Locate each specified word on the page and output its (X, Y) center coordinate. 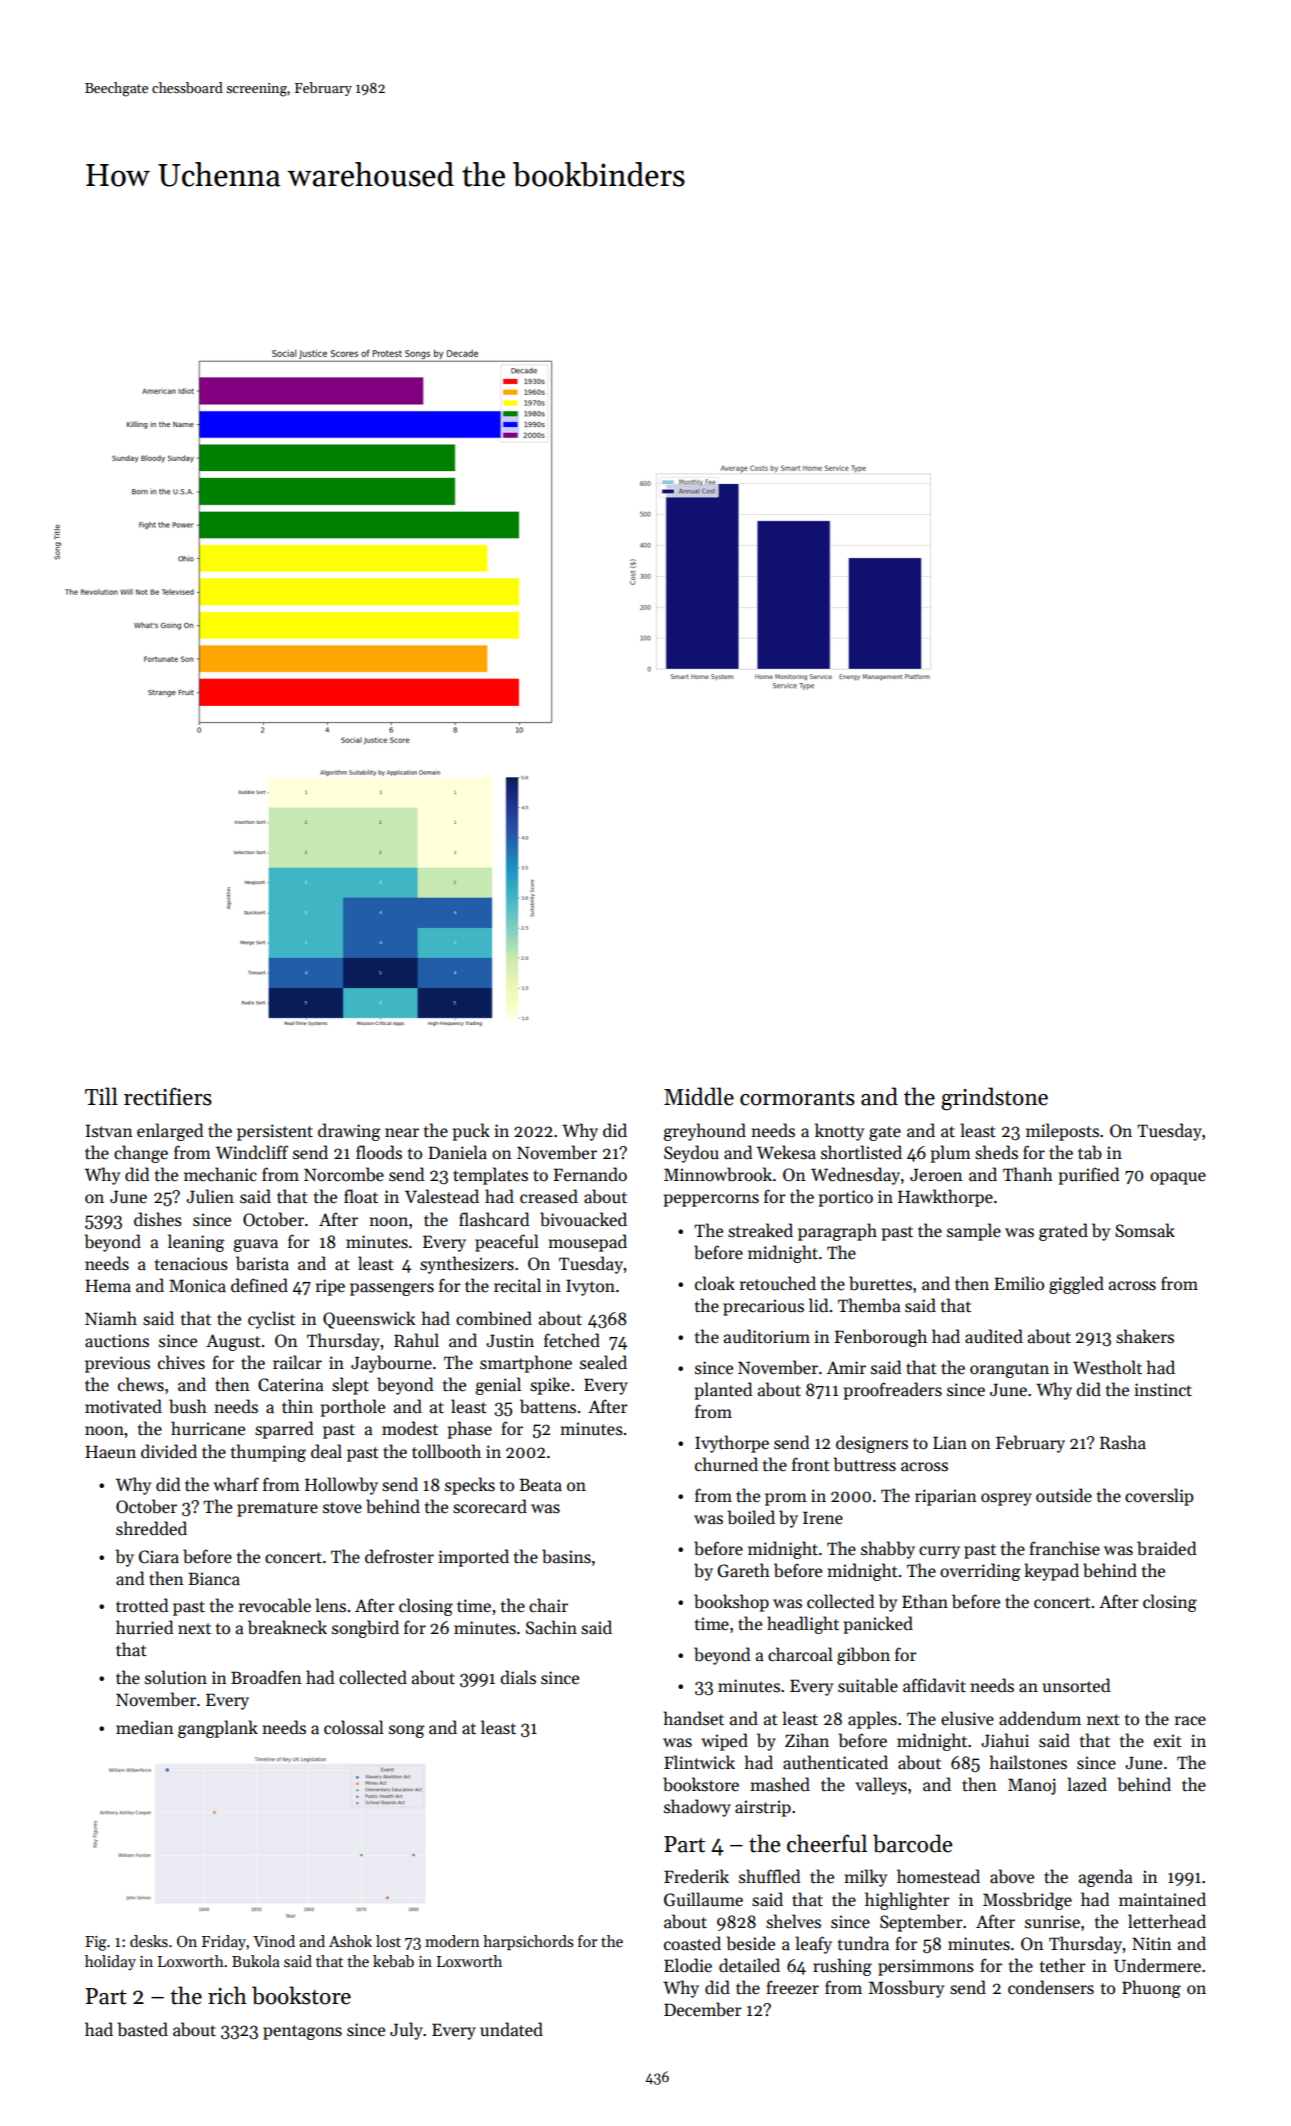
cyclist (271, 1320)
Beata (540, 1485)
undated (511, 2029)
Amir (846, 1367)
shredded (151, 1528)
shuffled (769, 1876)
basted (142, 2029)
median (145, 1727)
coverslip (1159, 1497)
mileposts (1062, 1132)
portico (846, 1198)
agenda (1106, 1878)
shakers (1145, 1336)
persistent (275, 1132)
